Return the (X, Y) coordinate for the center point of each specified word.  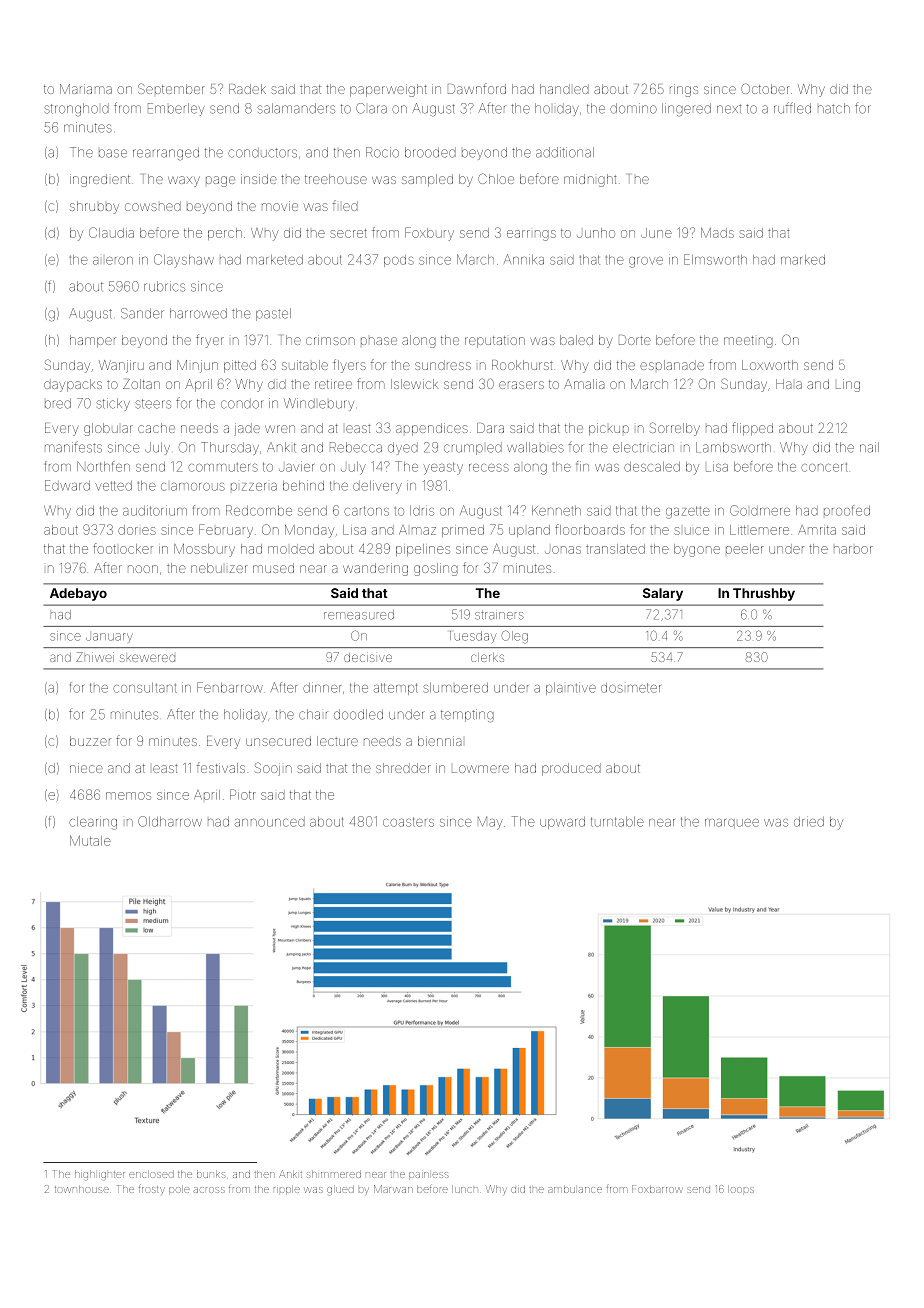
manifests (73, 447)
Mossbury (204, 550)
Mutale (90, 841)
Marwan (393, 1189)
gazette (688, 512)
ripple (287, 1190)
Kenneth (556, 511)
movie (280, 206)
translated (615, 549)
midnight (590, 180)
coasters (408, 822)
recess (489, 468)
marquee (732, 824)
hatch (834, 108)
